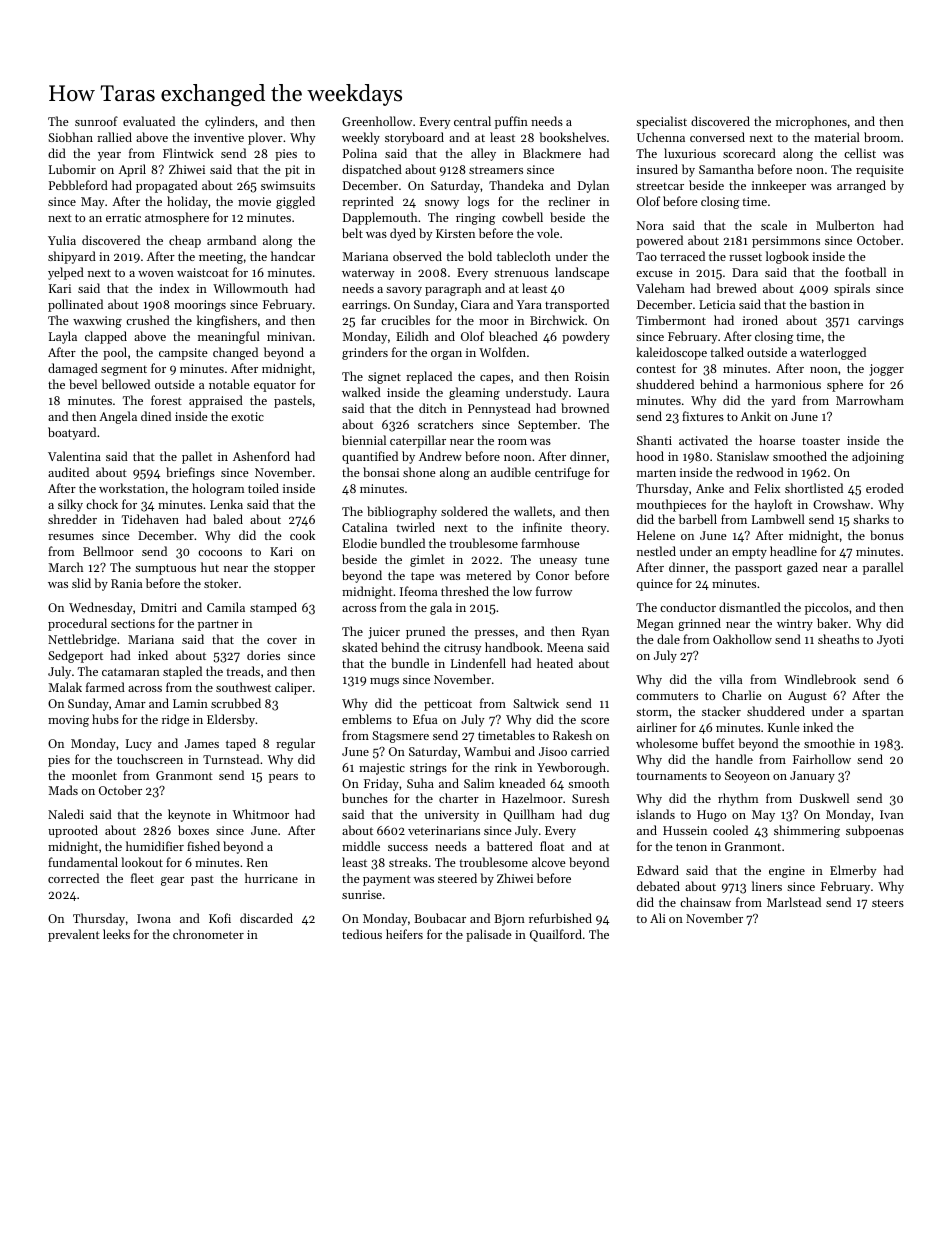 Image resolution: width=952 pixels, height=1233 pixels. I want to click on requisite, so click(880, 171).
